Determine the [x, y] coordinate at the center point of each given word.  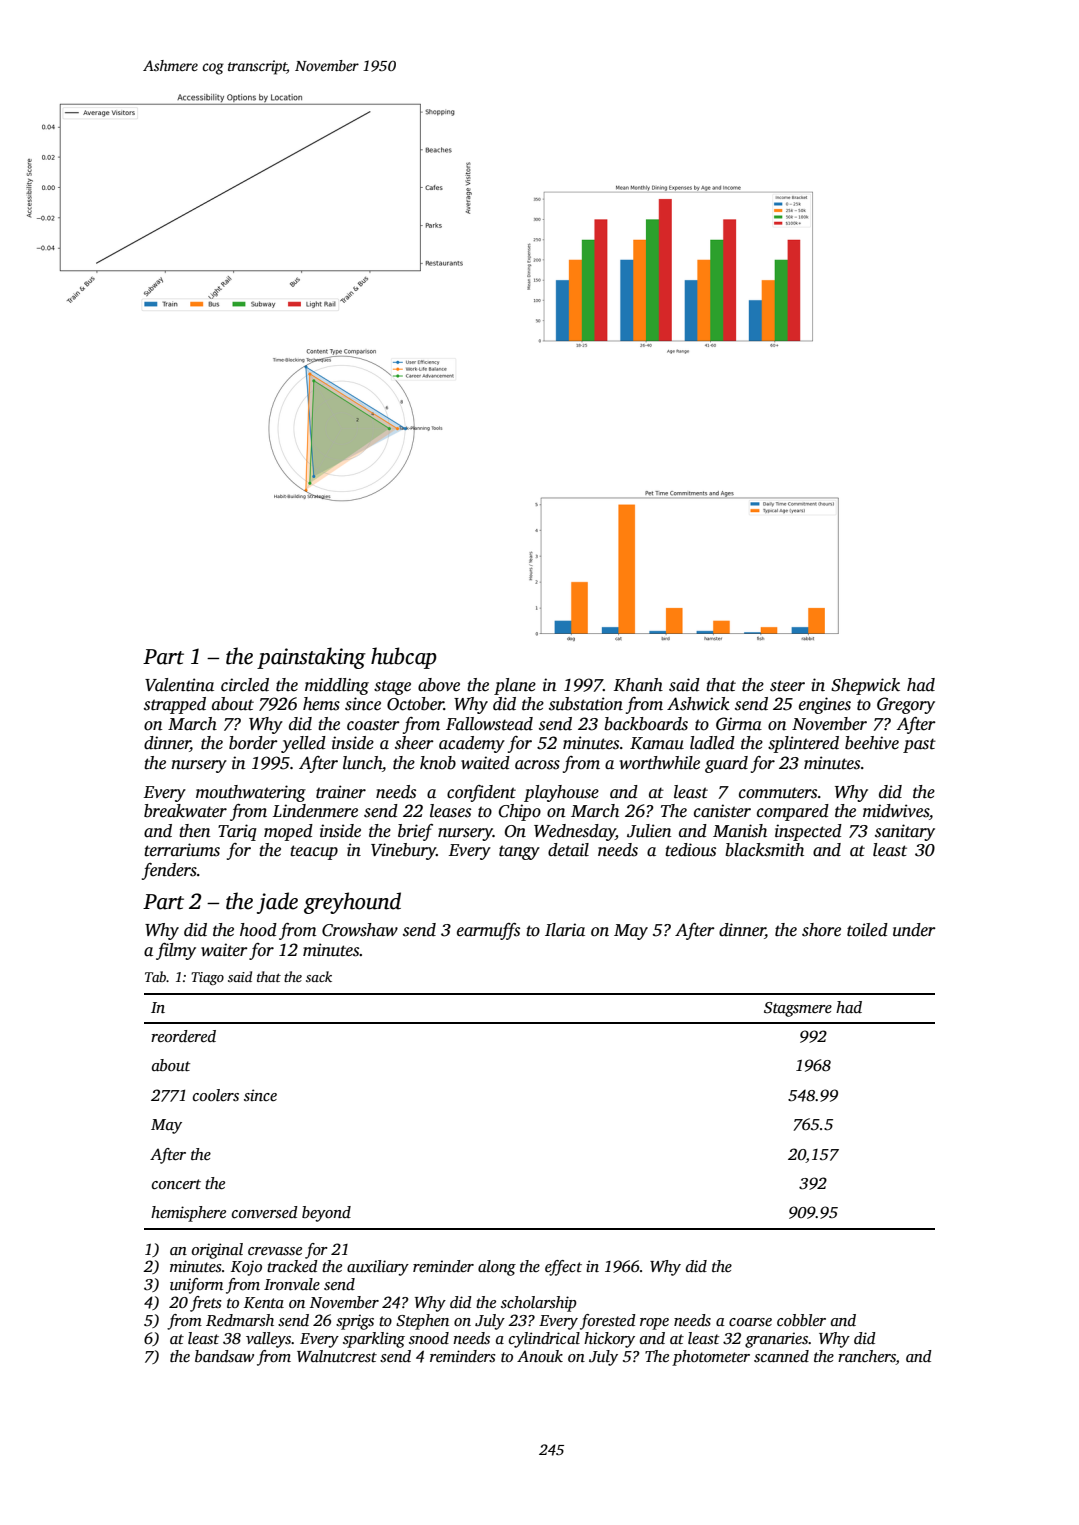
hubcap [404, 658]
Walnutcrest [337, 1356]
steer [787, 686]
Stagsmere [798, 1009]
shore [821, 930]
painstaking [311, 658]
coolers [216, 1095]
